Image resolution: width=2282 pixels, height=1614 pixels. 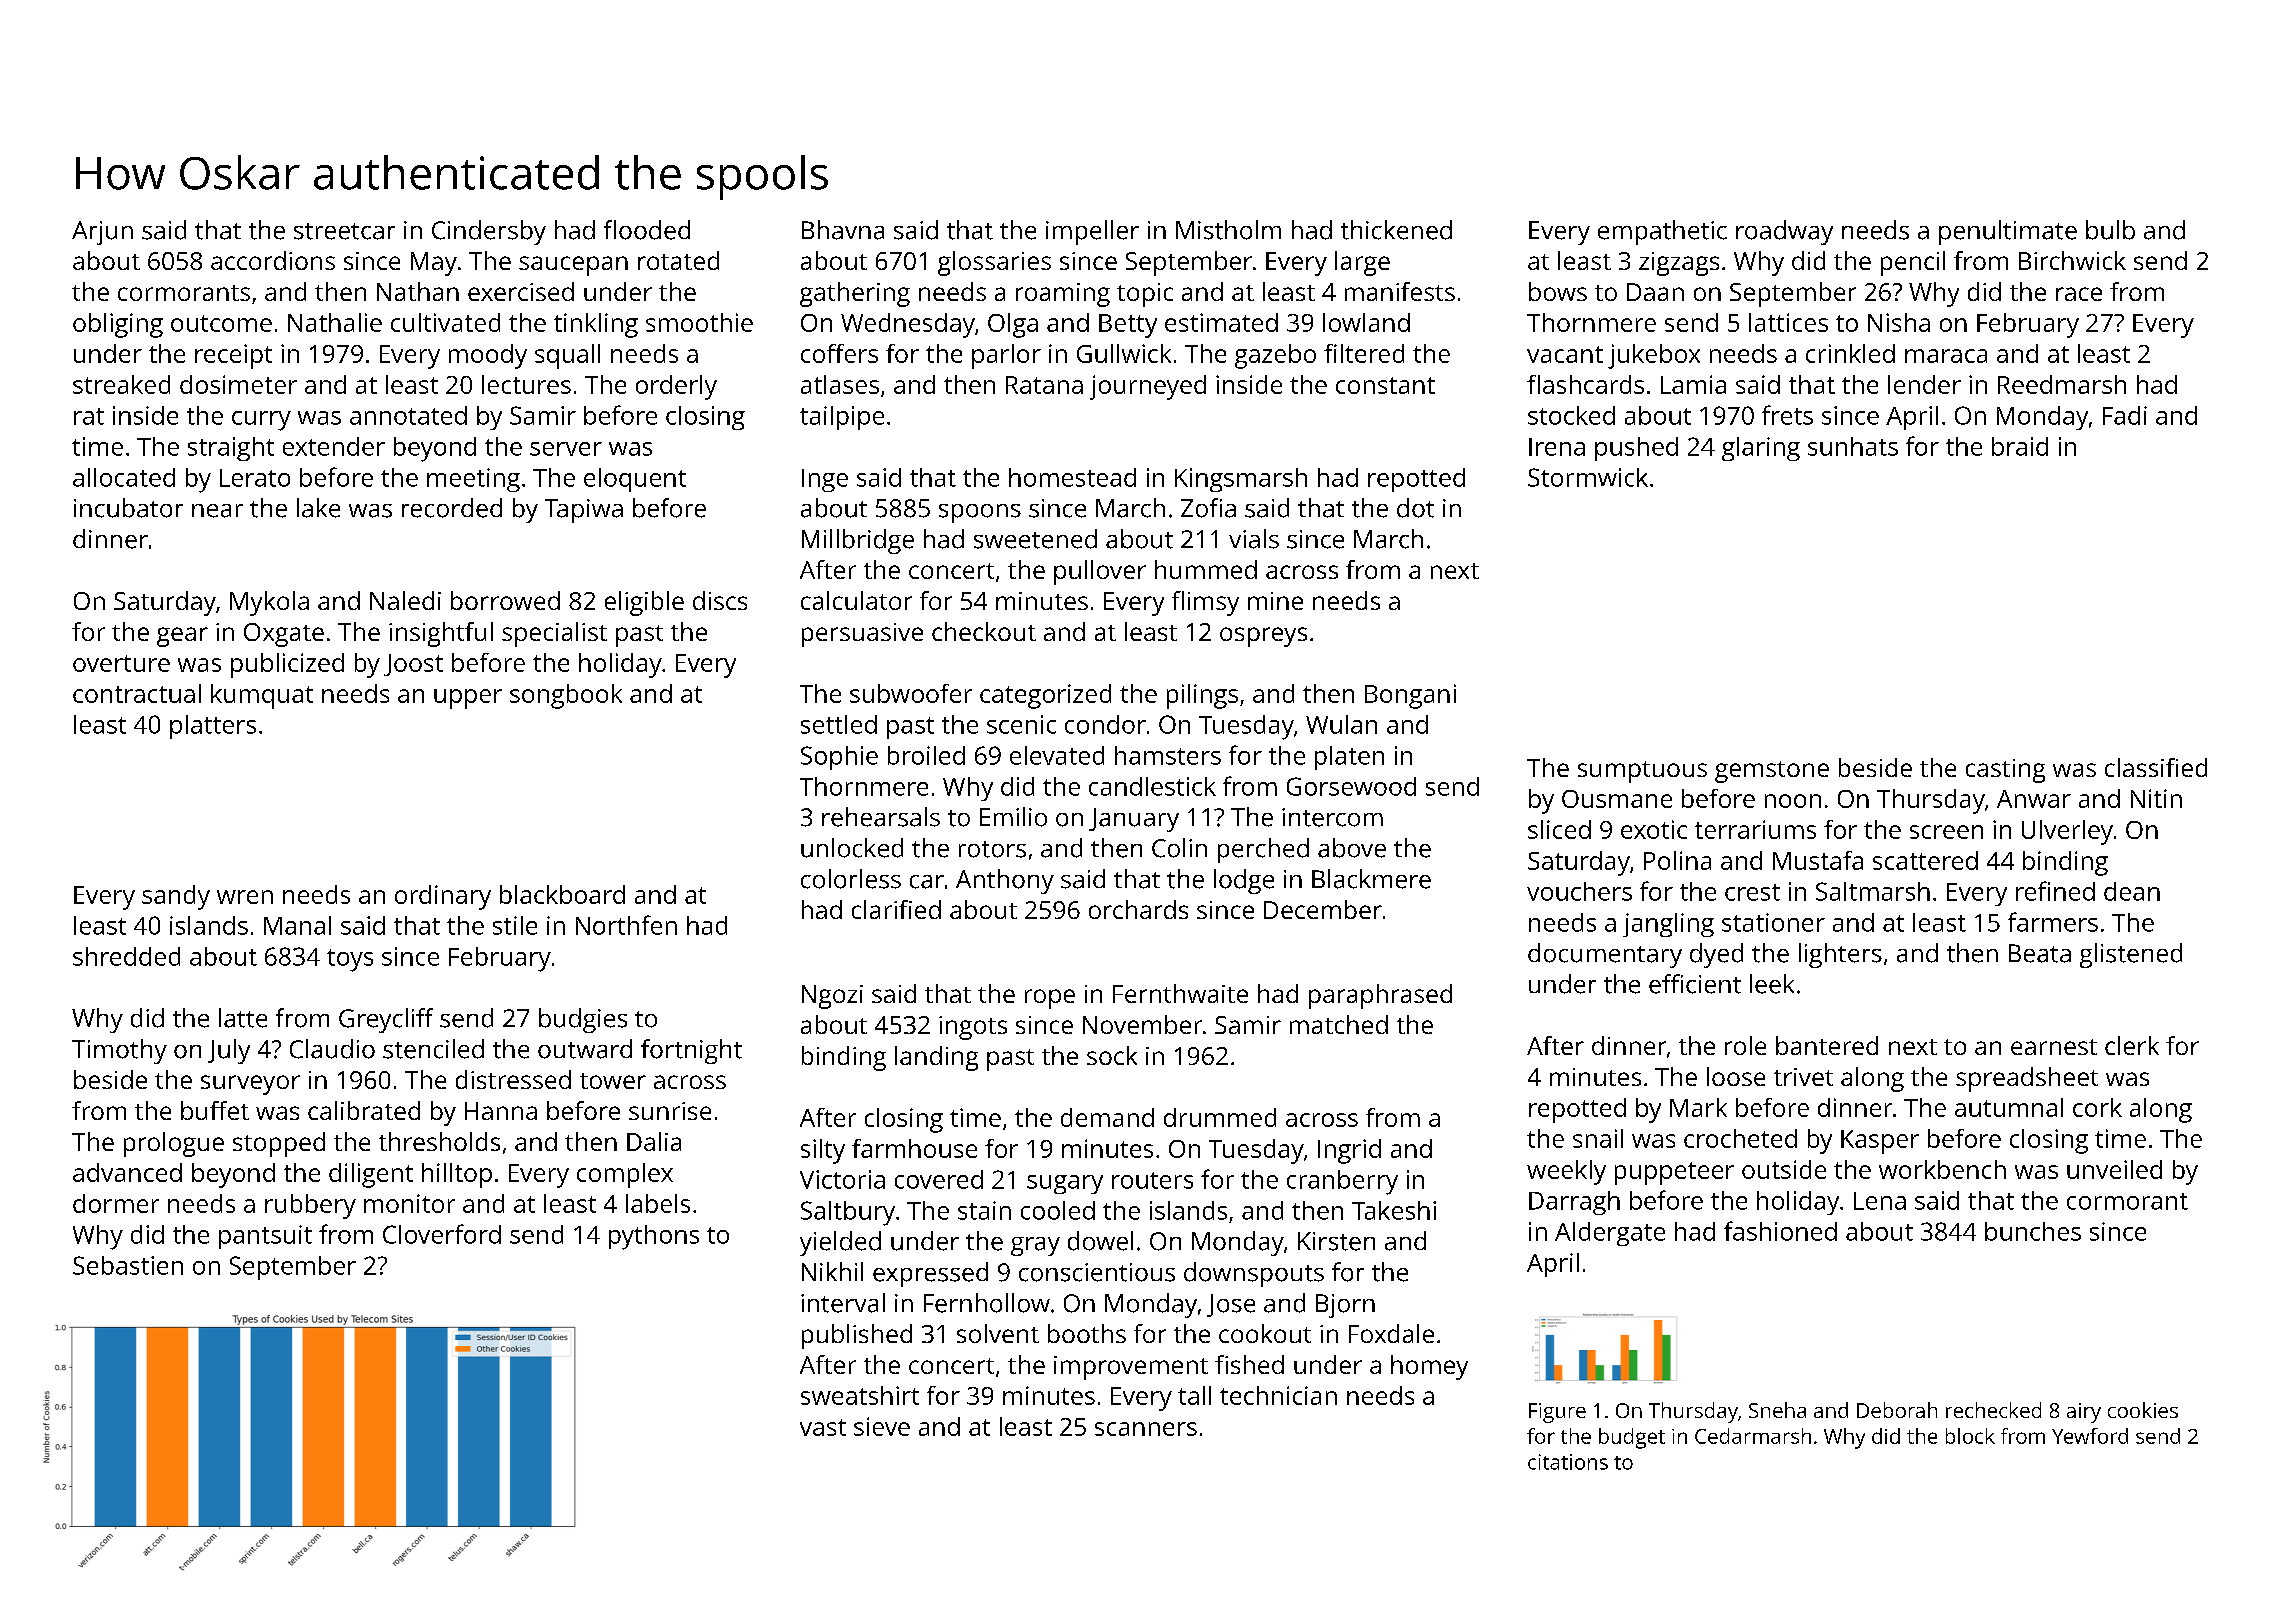 What do you see at coordinates (1772, 772) in the screenshot?
I see `gemstone` at bounding box center [1772, 772].
